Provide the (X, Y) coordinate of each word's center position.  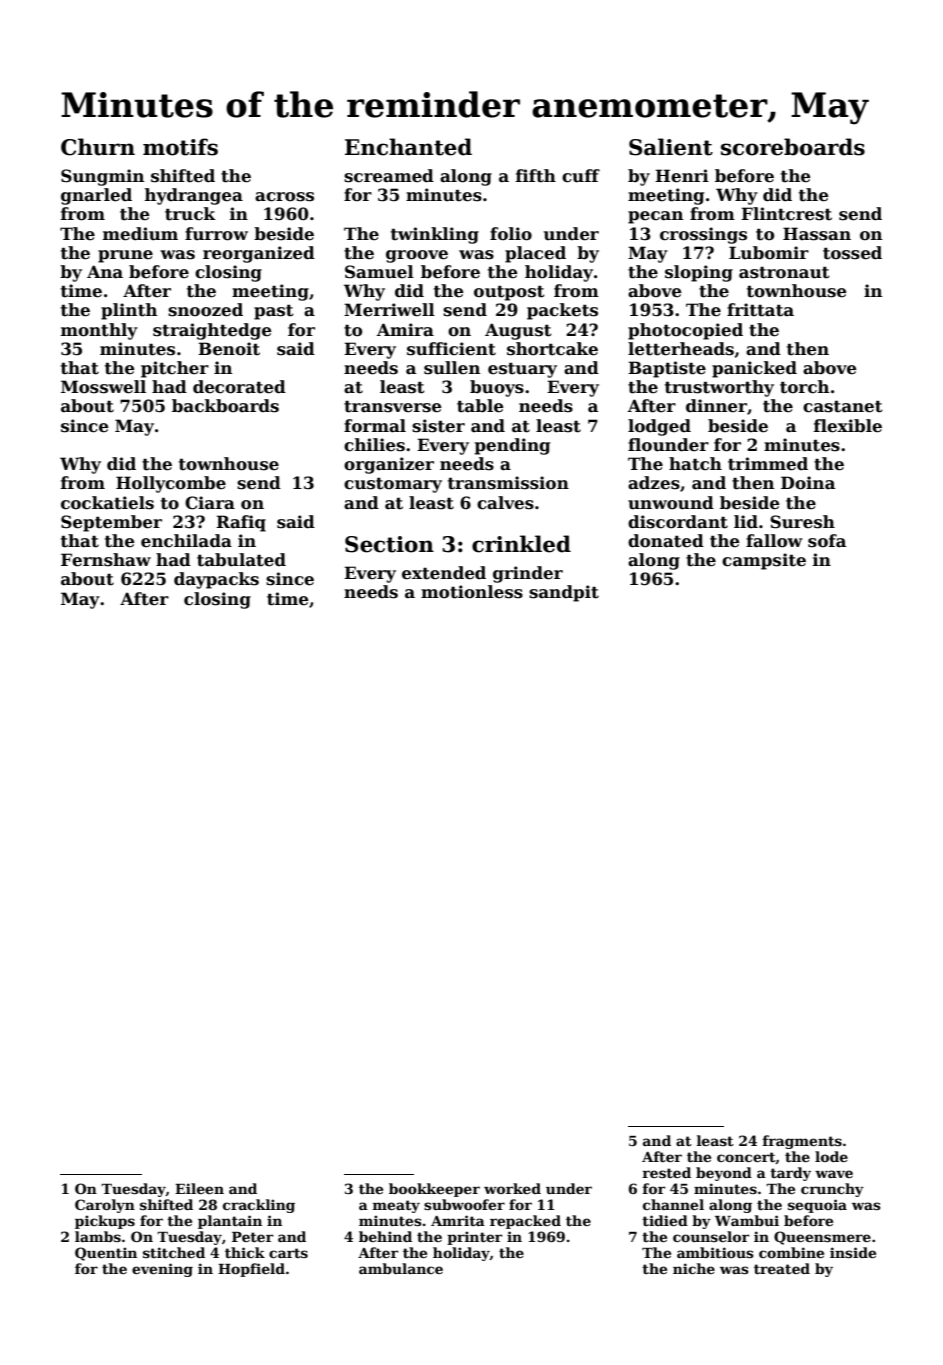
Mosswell (103, 387)
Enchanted (408, 147)
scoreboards (793, 147)
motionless (472, 592)
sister (438, 426)
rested (667, 1172)
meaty (396, 1206)
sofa (827, 541)
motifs (180, 147)
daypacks (216, 580)
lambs (98, 1236)
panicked (754, 369)
